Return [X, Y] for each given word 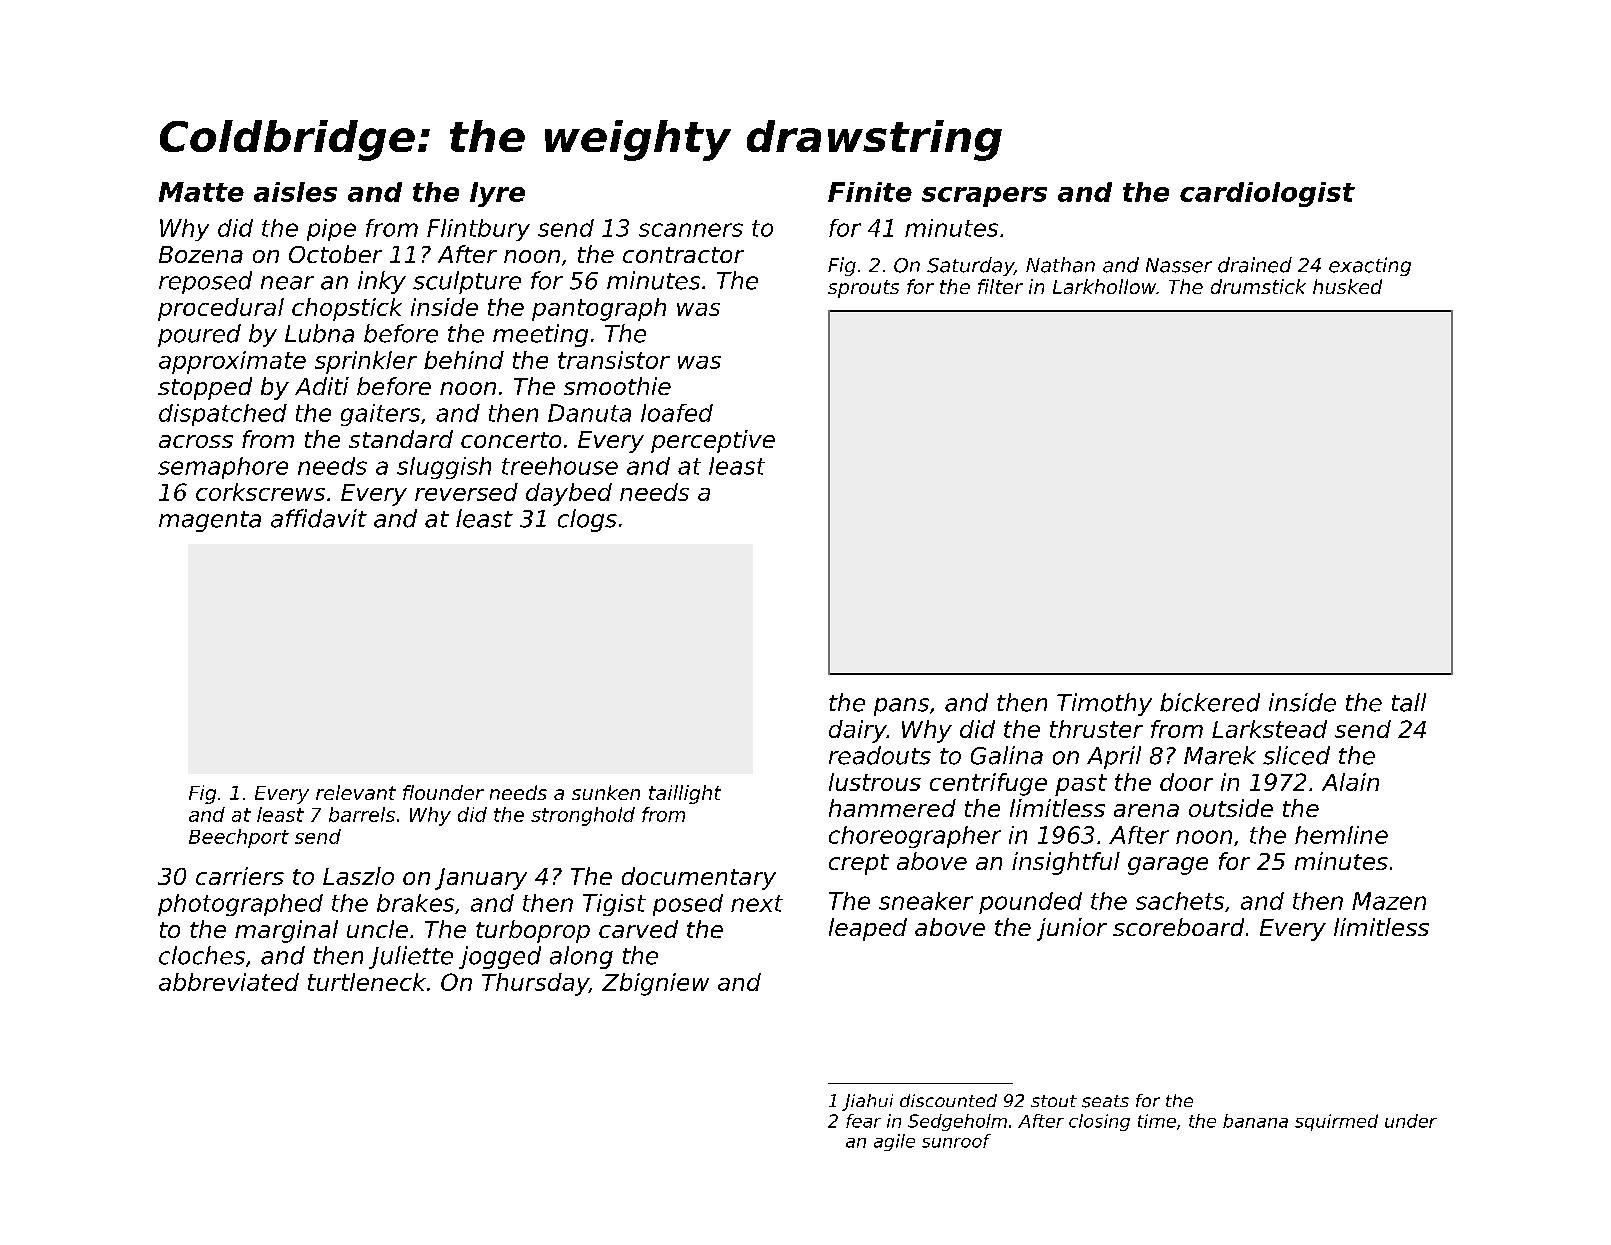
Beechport [239, 838]
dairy [858, 731]
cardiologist [1267, 194]
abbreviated [229, 982]
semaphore [223, 468]
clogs [587, 520]
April [1114, 757]
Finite [870, 192]
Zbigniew [655, 984]
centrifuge [988, 784]
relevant [356, 792]
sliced [1296, 755]
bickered [1210, 702]
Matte [201, 192]
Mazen [1389, 901]
